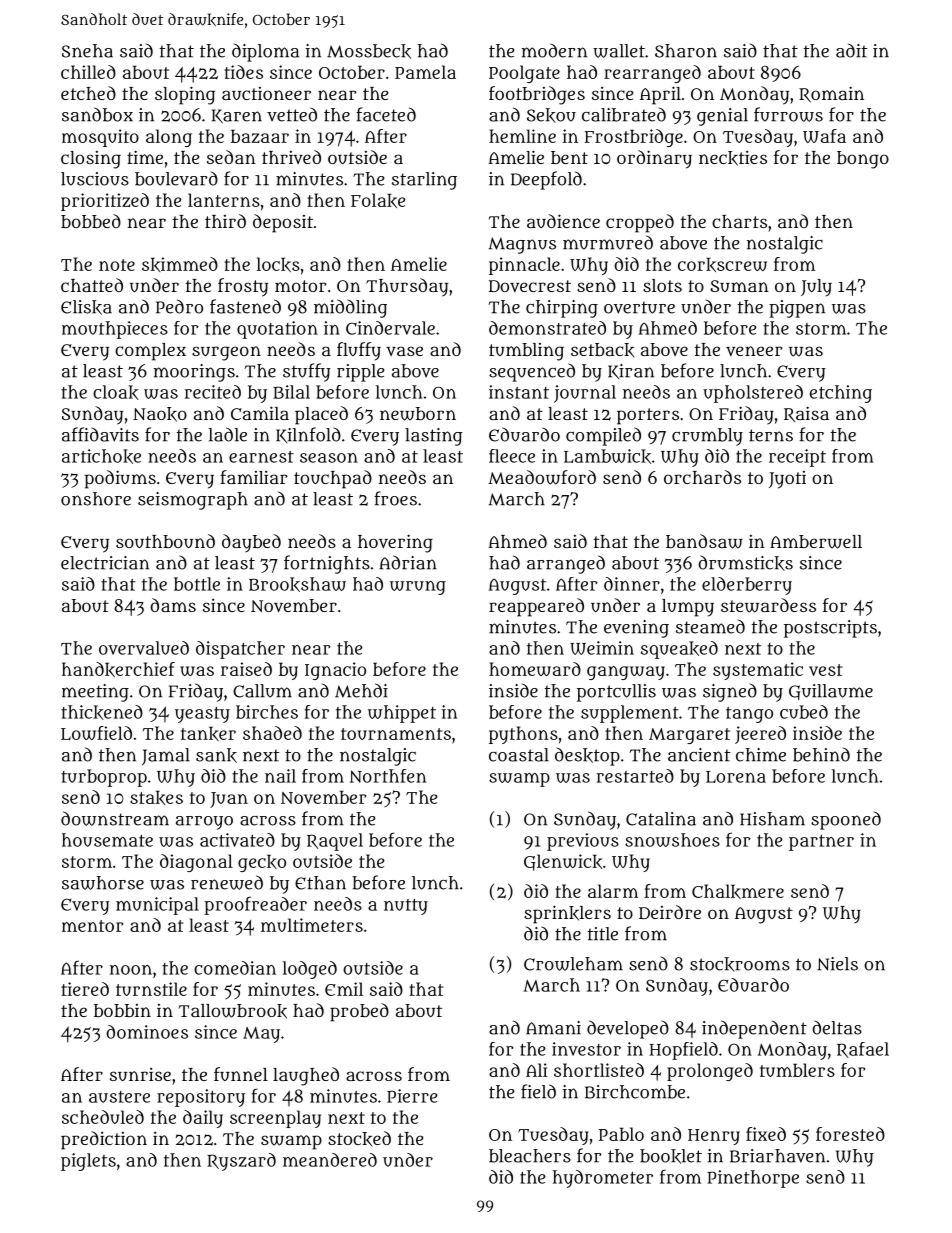  What do you see at coordinates (788, 114) in the screenshot?
I see `furrows` at bounding box center [788, 114].
